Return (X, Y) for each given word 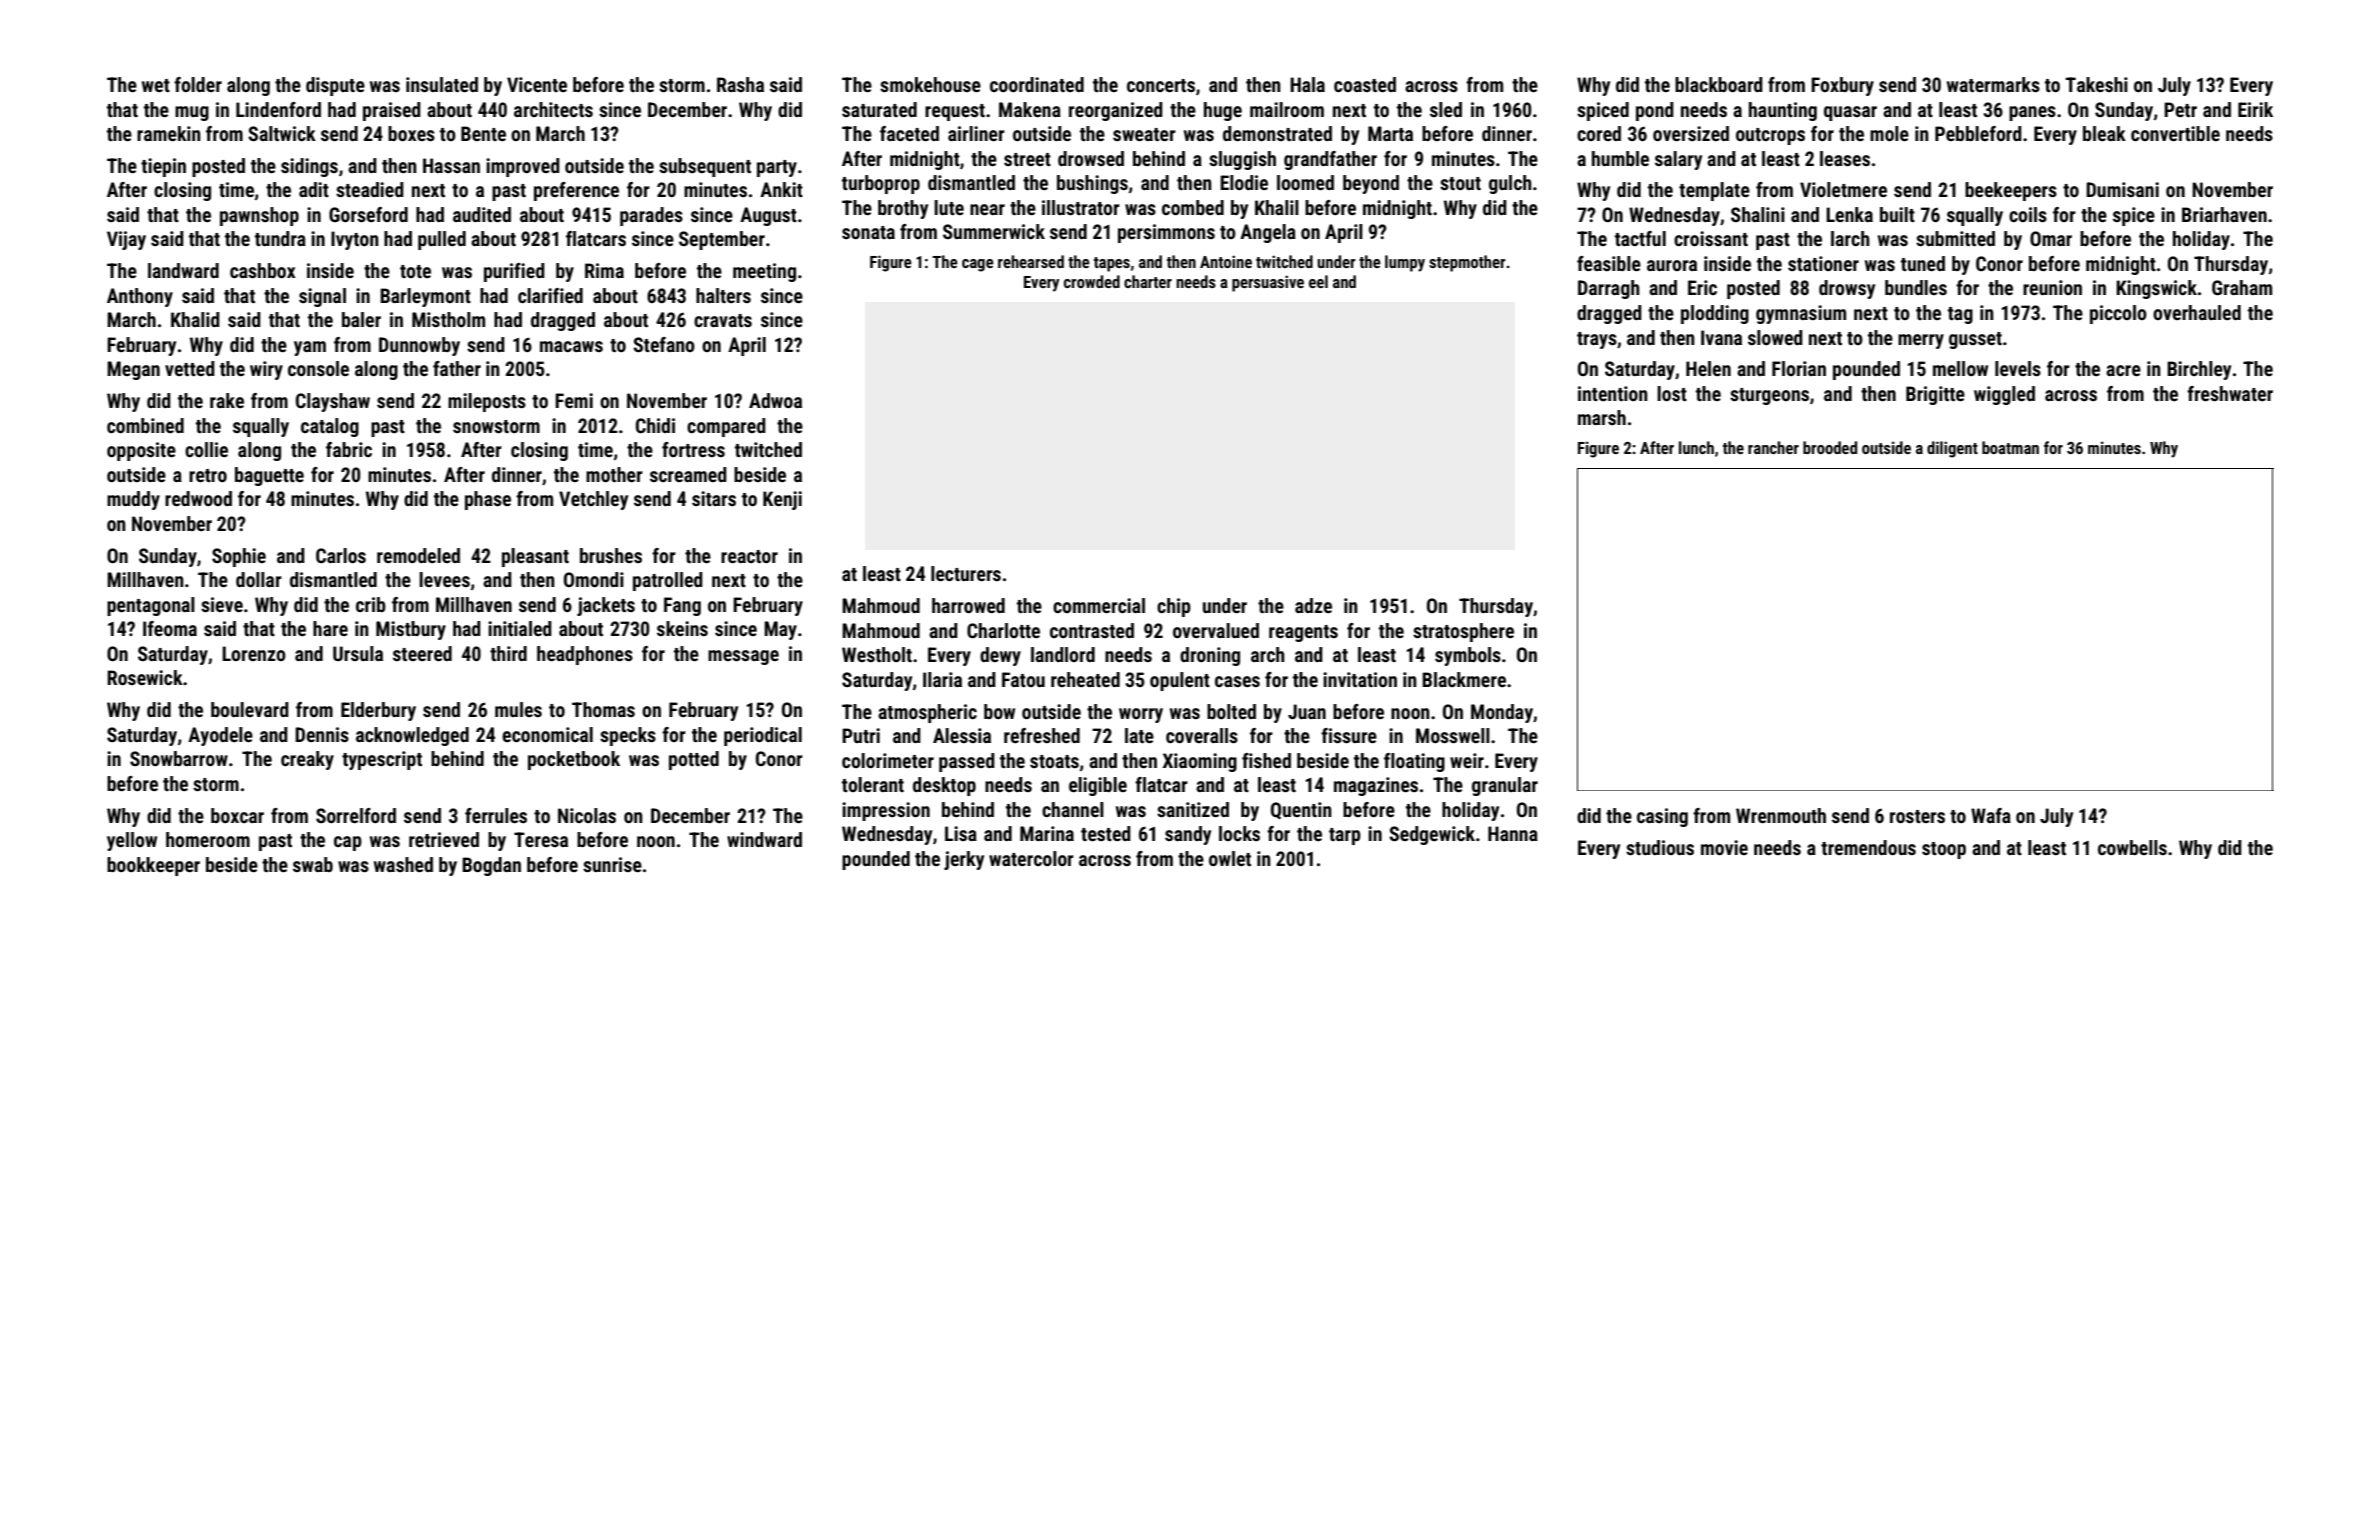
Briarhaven (2224, 214)
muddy (133, 500)
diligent (1952, 449)
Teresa (541, 839)
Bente (483, 133)
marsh (1602, 417)
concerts (1161, 85)
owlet (1230, 858)
